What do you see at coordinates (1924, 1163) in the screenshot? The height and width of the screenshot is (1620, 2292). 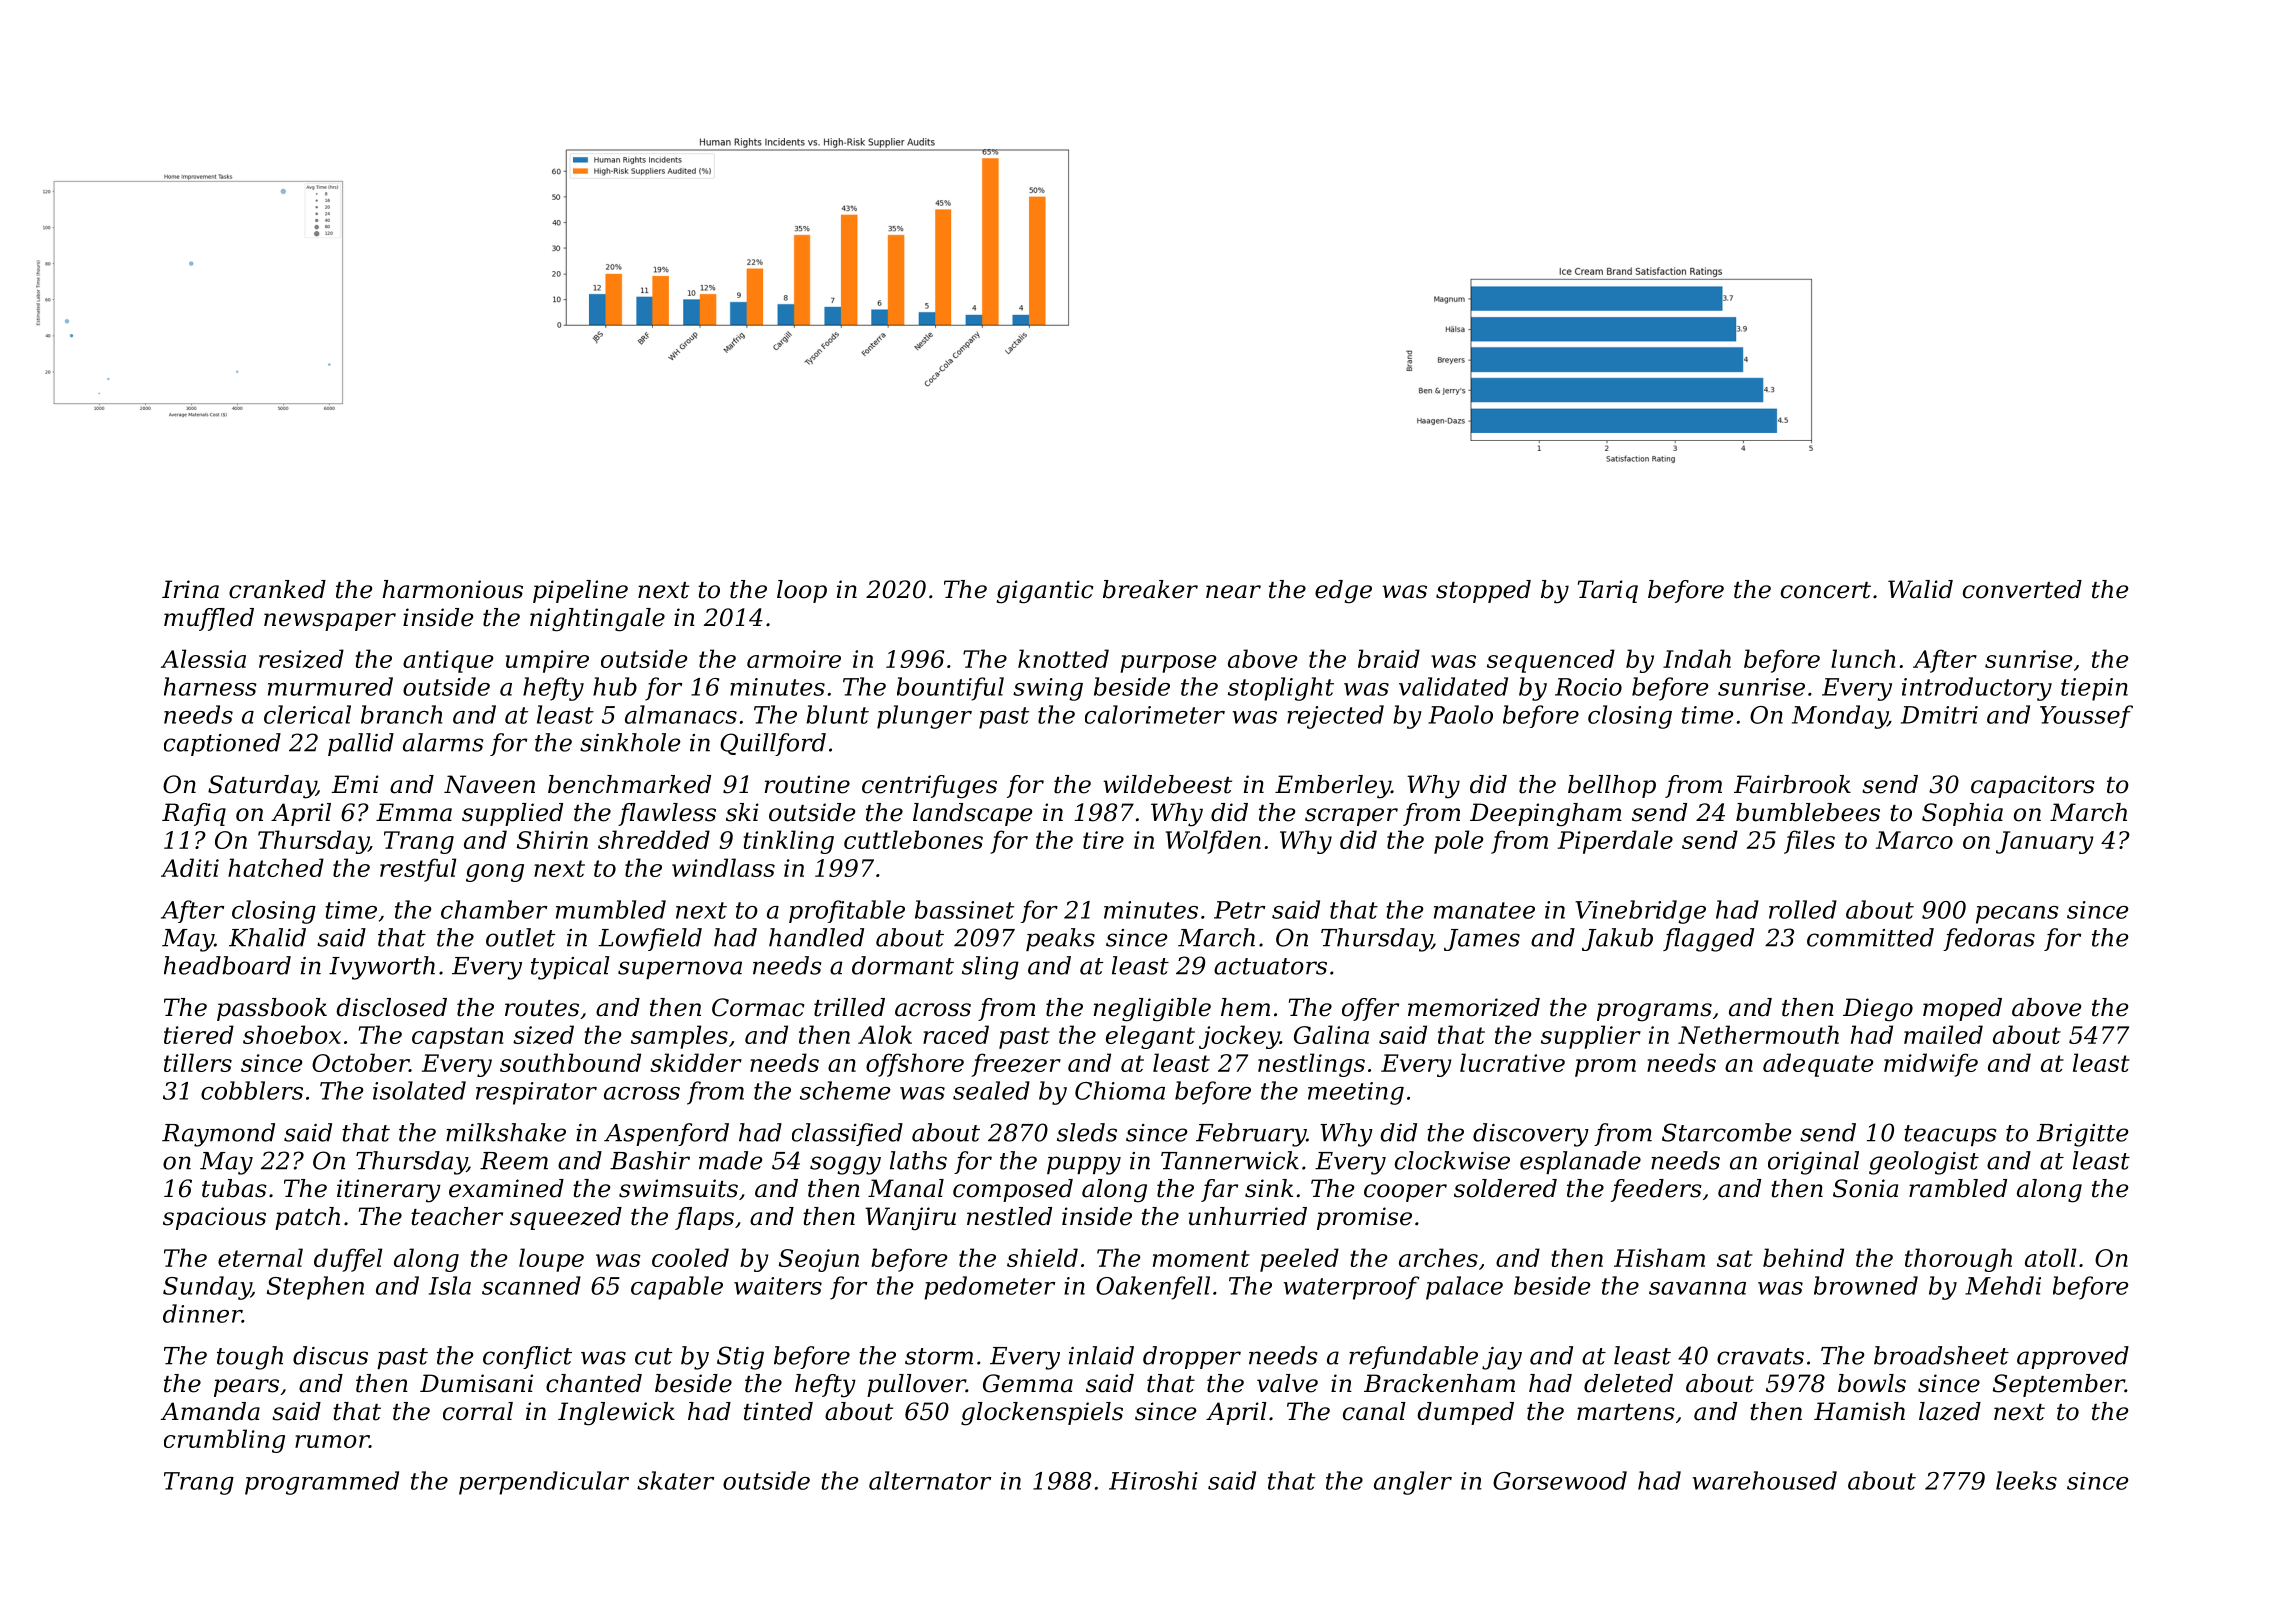 I see `geologist` at bounding box center [1924, 1163].
